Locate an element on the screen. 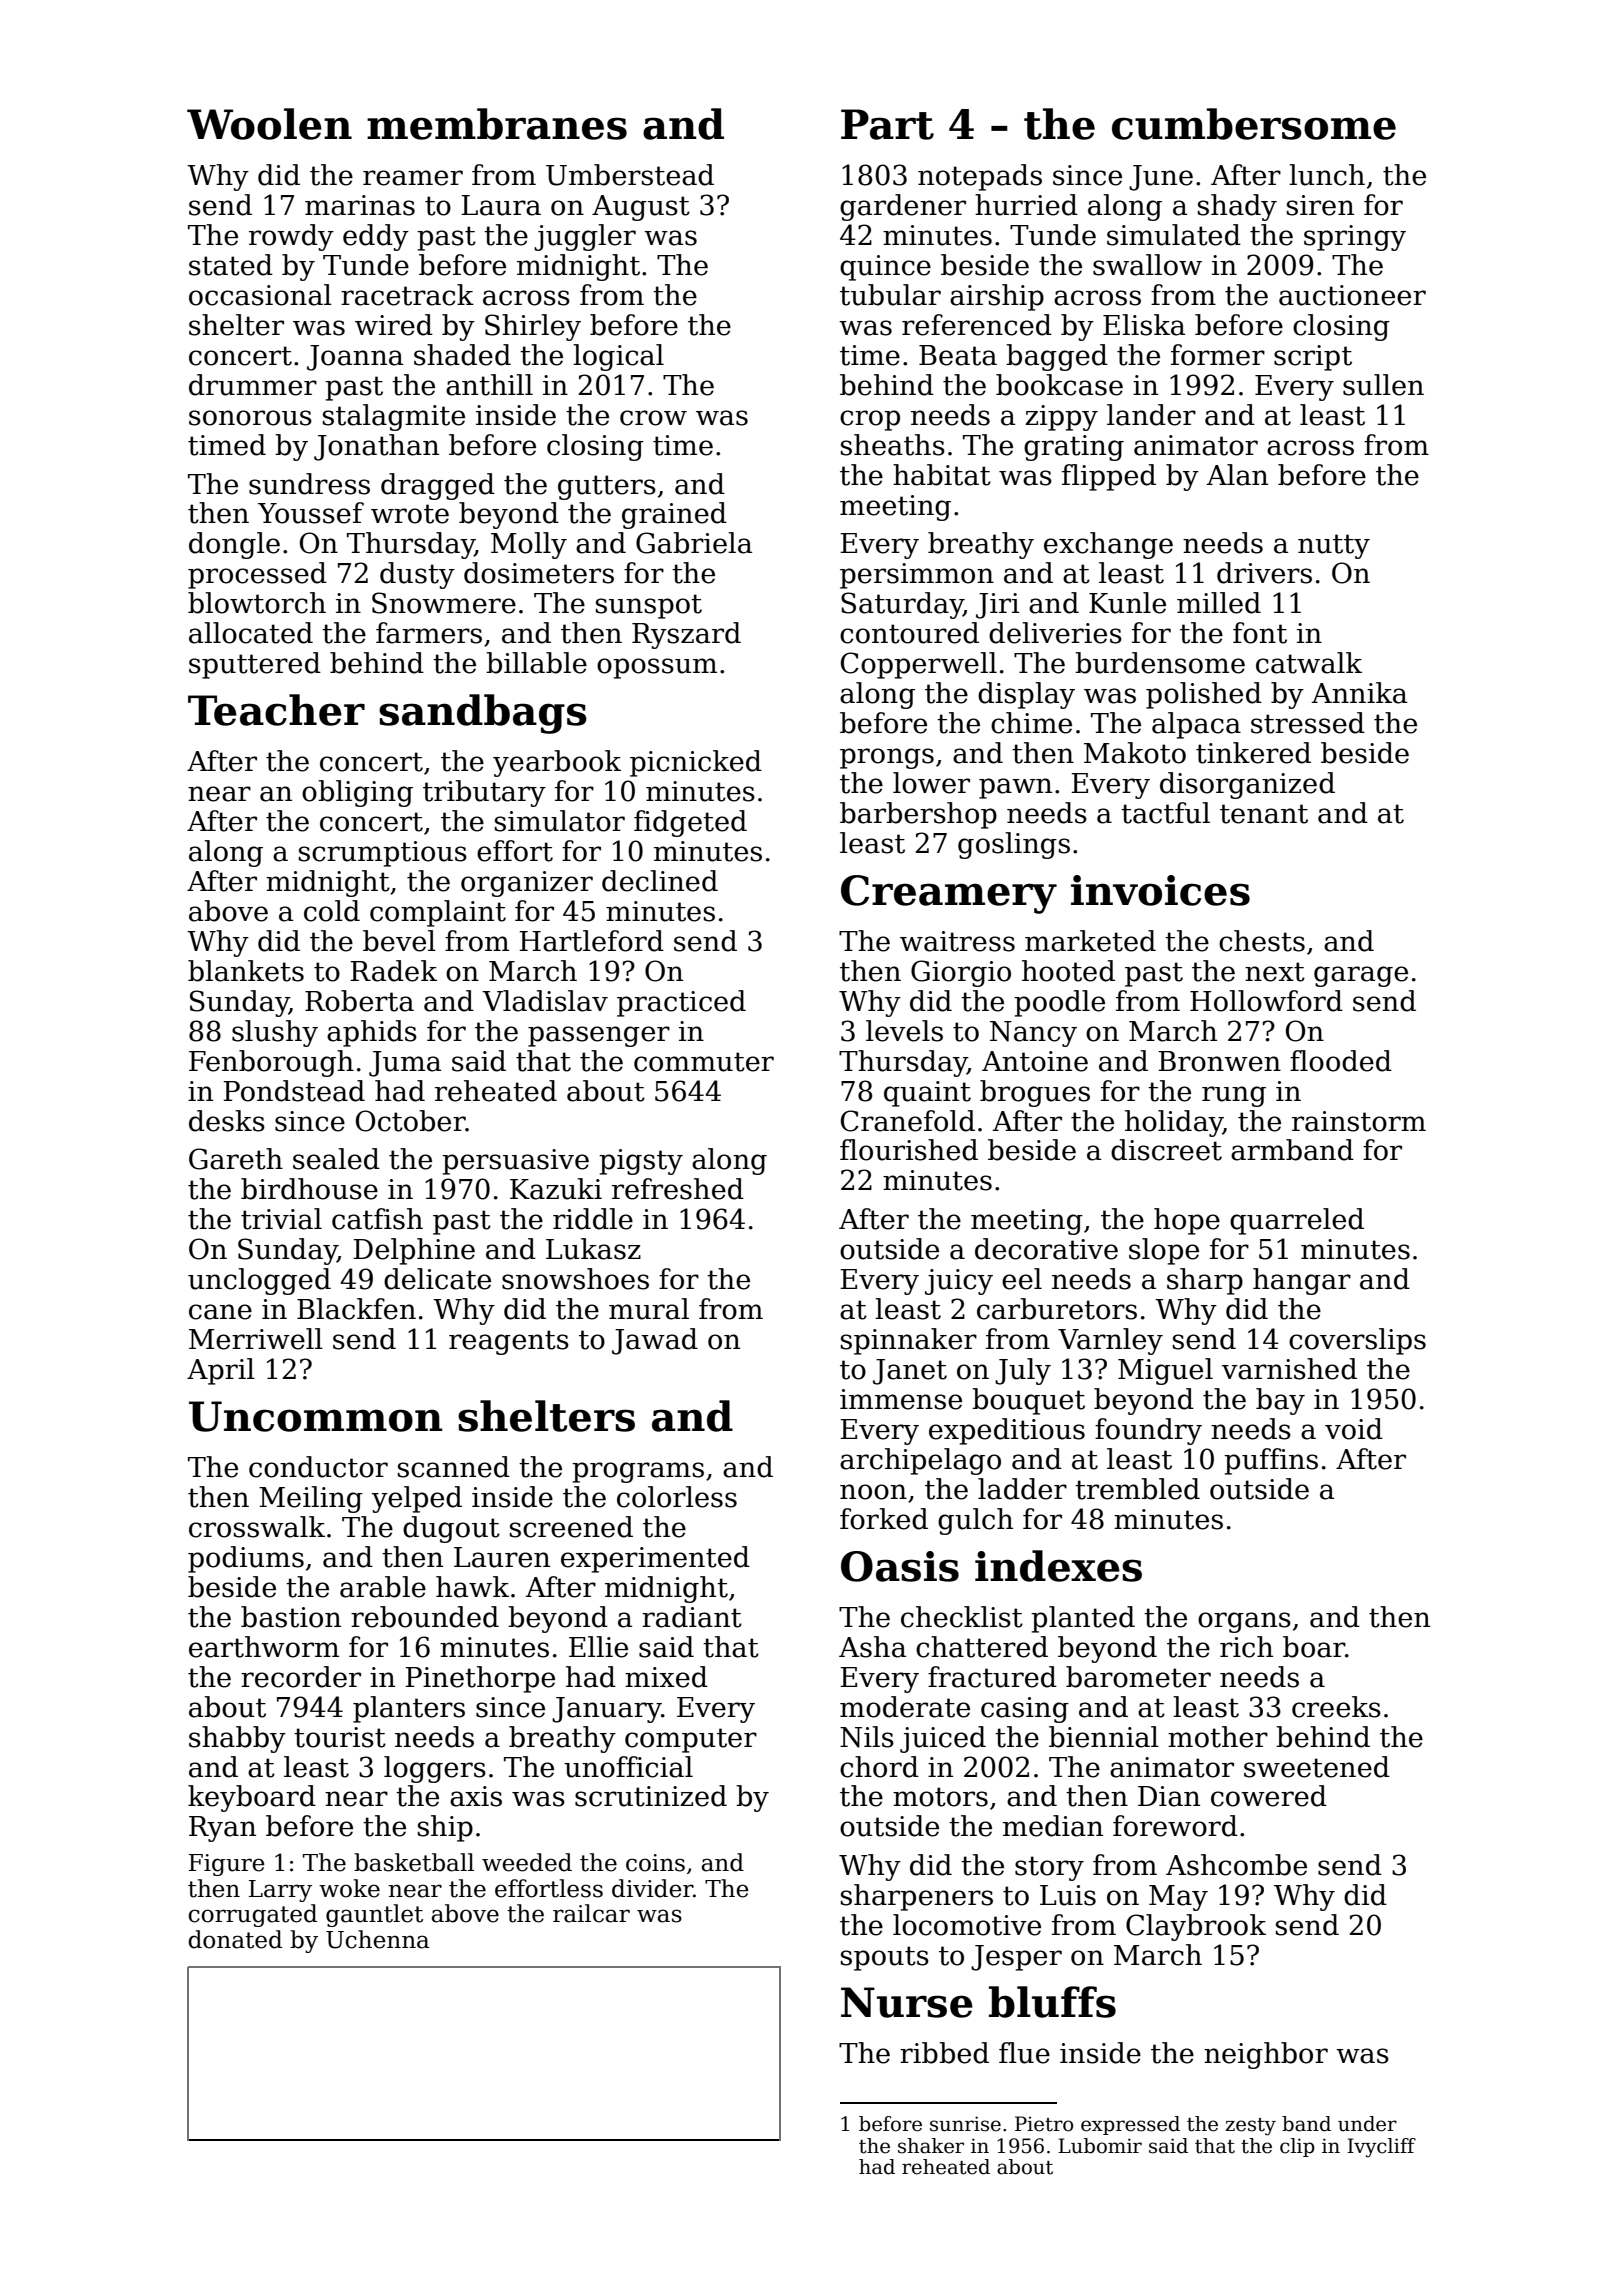 The width and height of the screenshot is (1620, 2292). Jiri is located at coordinates (997, 606).
